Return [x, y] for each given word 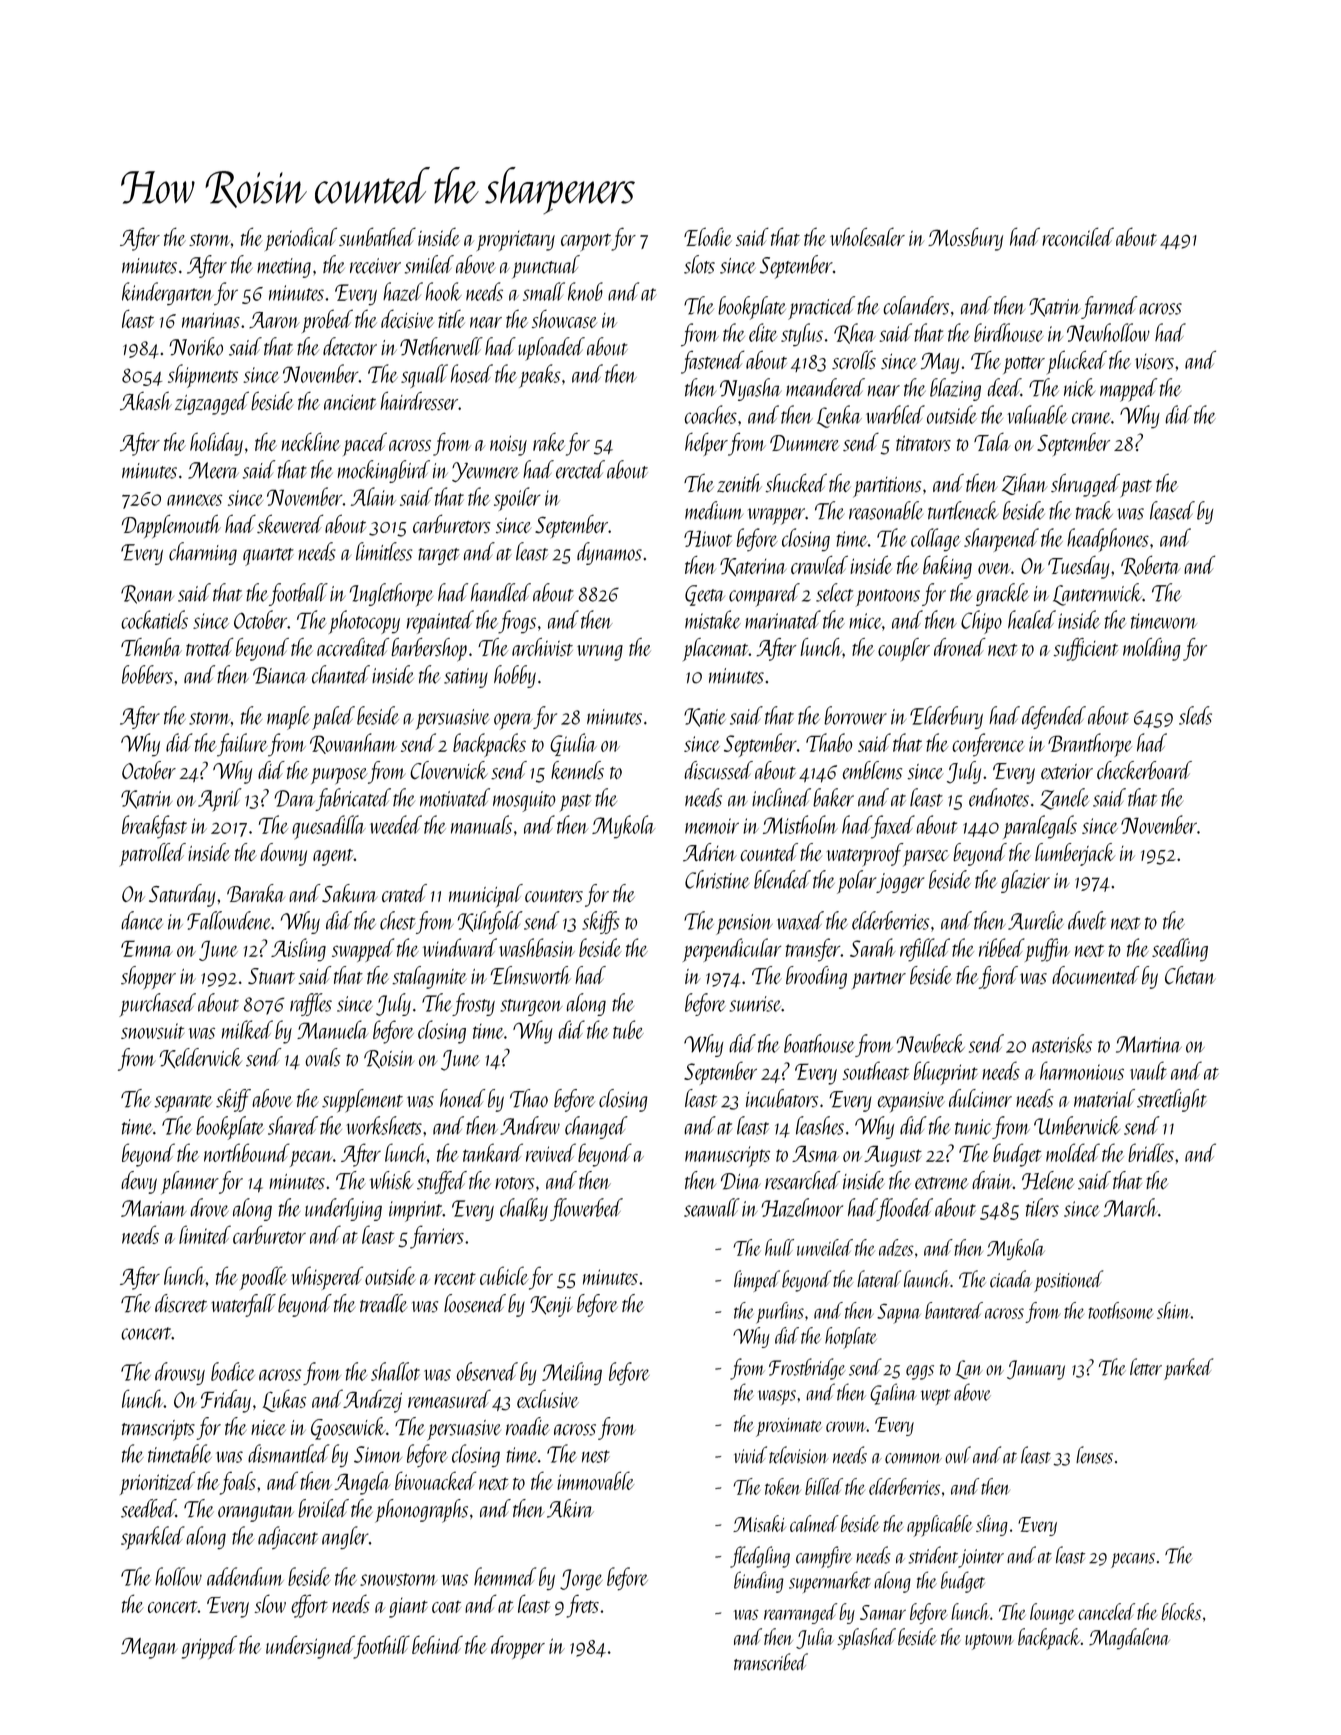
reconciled [1078, 236]
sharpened [1001, 540]
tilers [1042, 1207]
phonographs [421, 1511]
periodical [301, 239]
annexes [194, 500]
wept [935, 1397]
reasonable [886, 510]
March [1130, 1207]
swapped [363, 950]
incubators [782, 1098]
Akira [570, 1508]
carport [586, 242]
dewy [139, 1182]
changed [596, 1127]
